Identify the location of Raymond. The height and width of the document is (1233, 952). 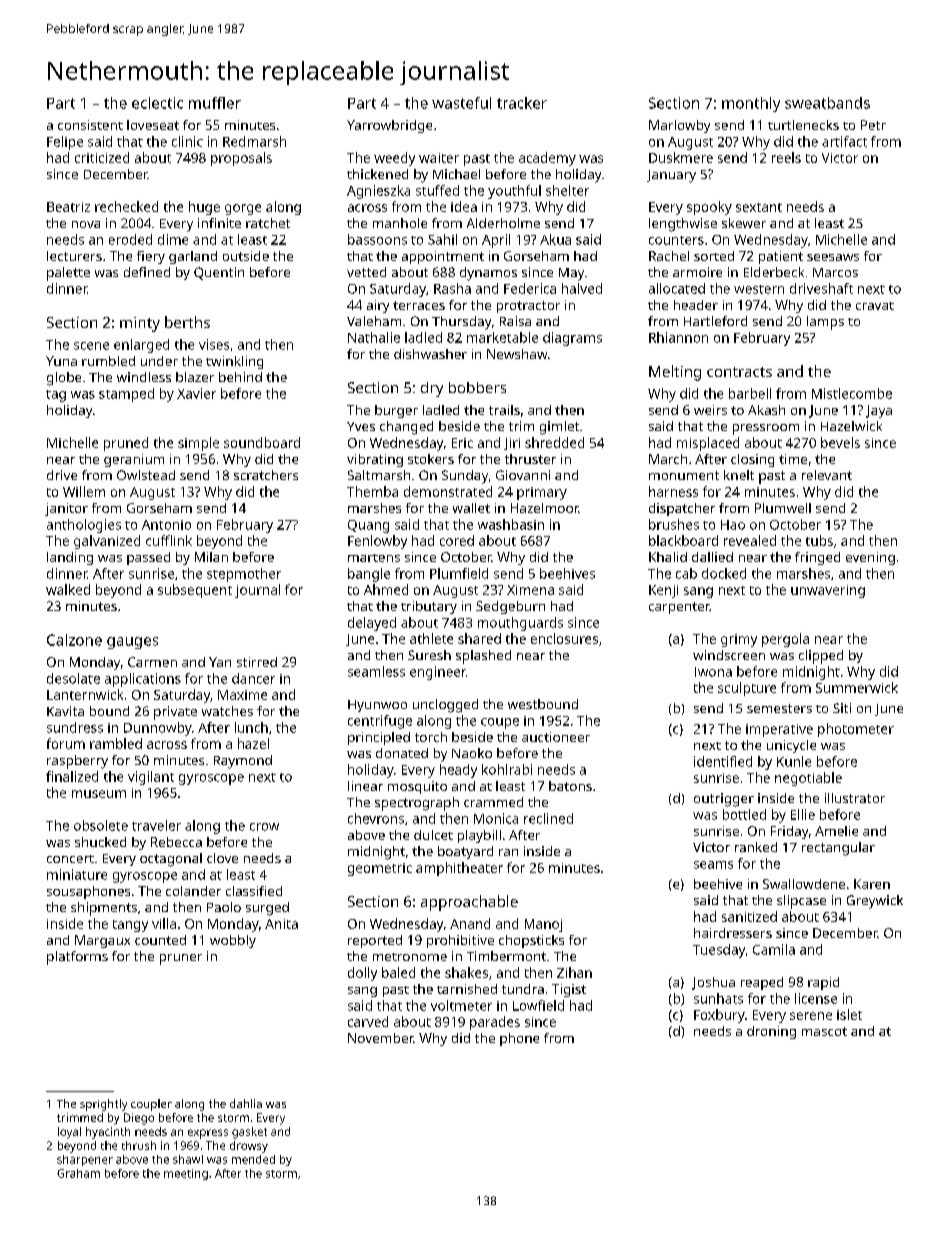
(243, 762).
